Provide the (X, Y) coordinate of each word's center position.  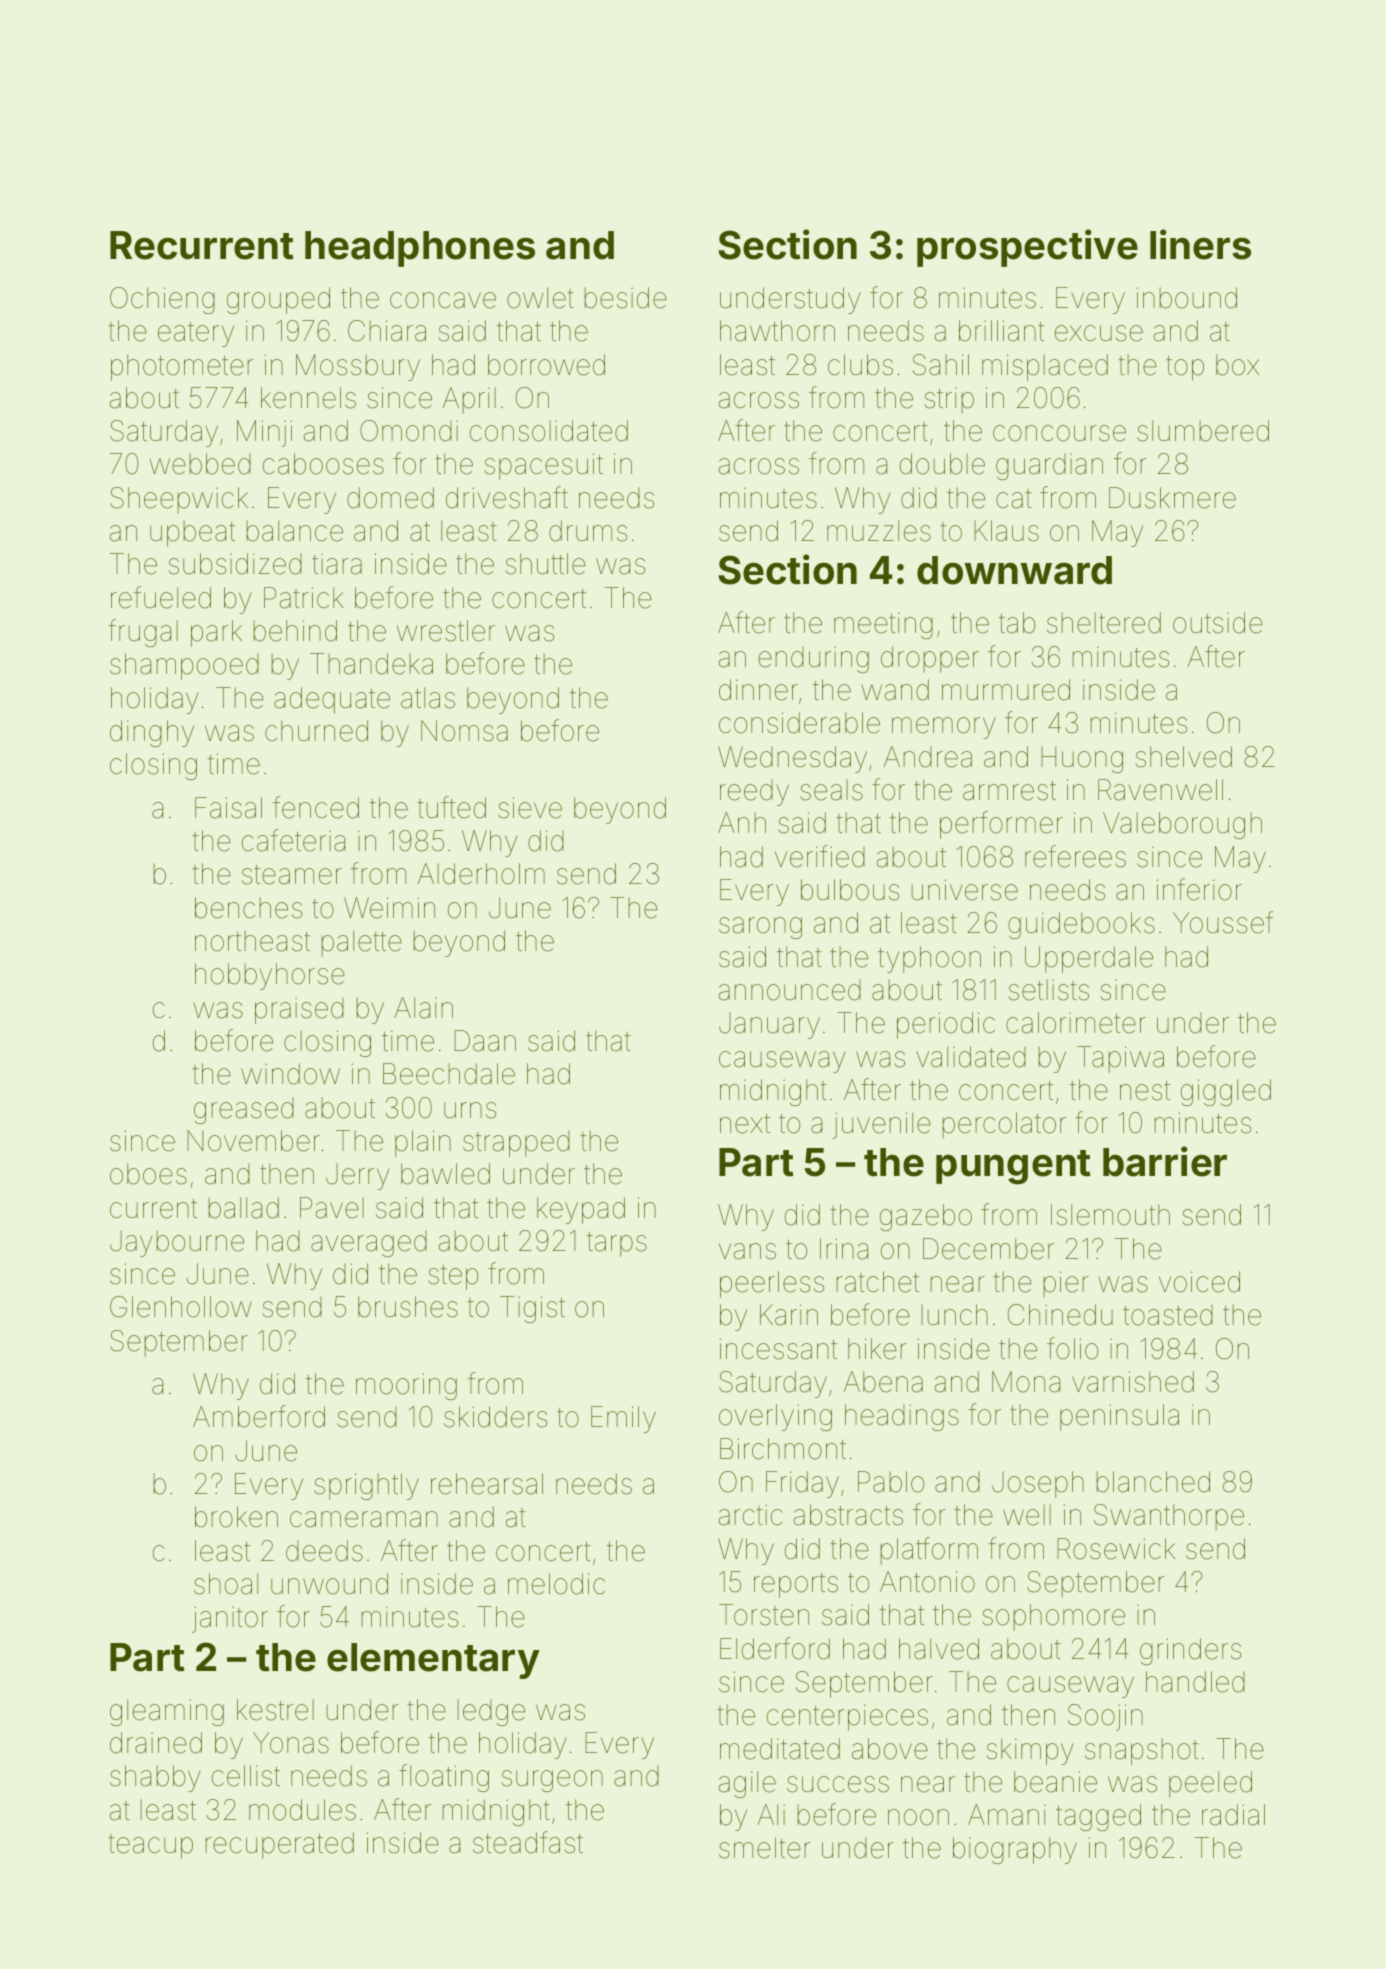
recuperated (279, 1845)
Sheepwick (179, 500)
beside (625, 298)
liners (1200, 244)
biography (1015, 1850)
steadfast (528, 1842)
